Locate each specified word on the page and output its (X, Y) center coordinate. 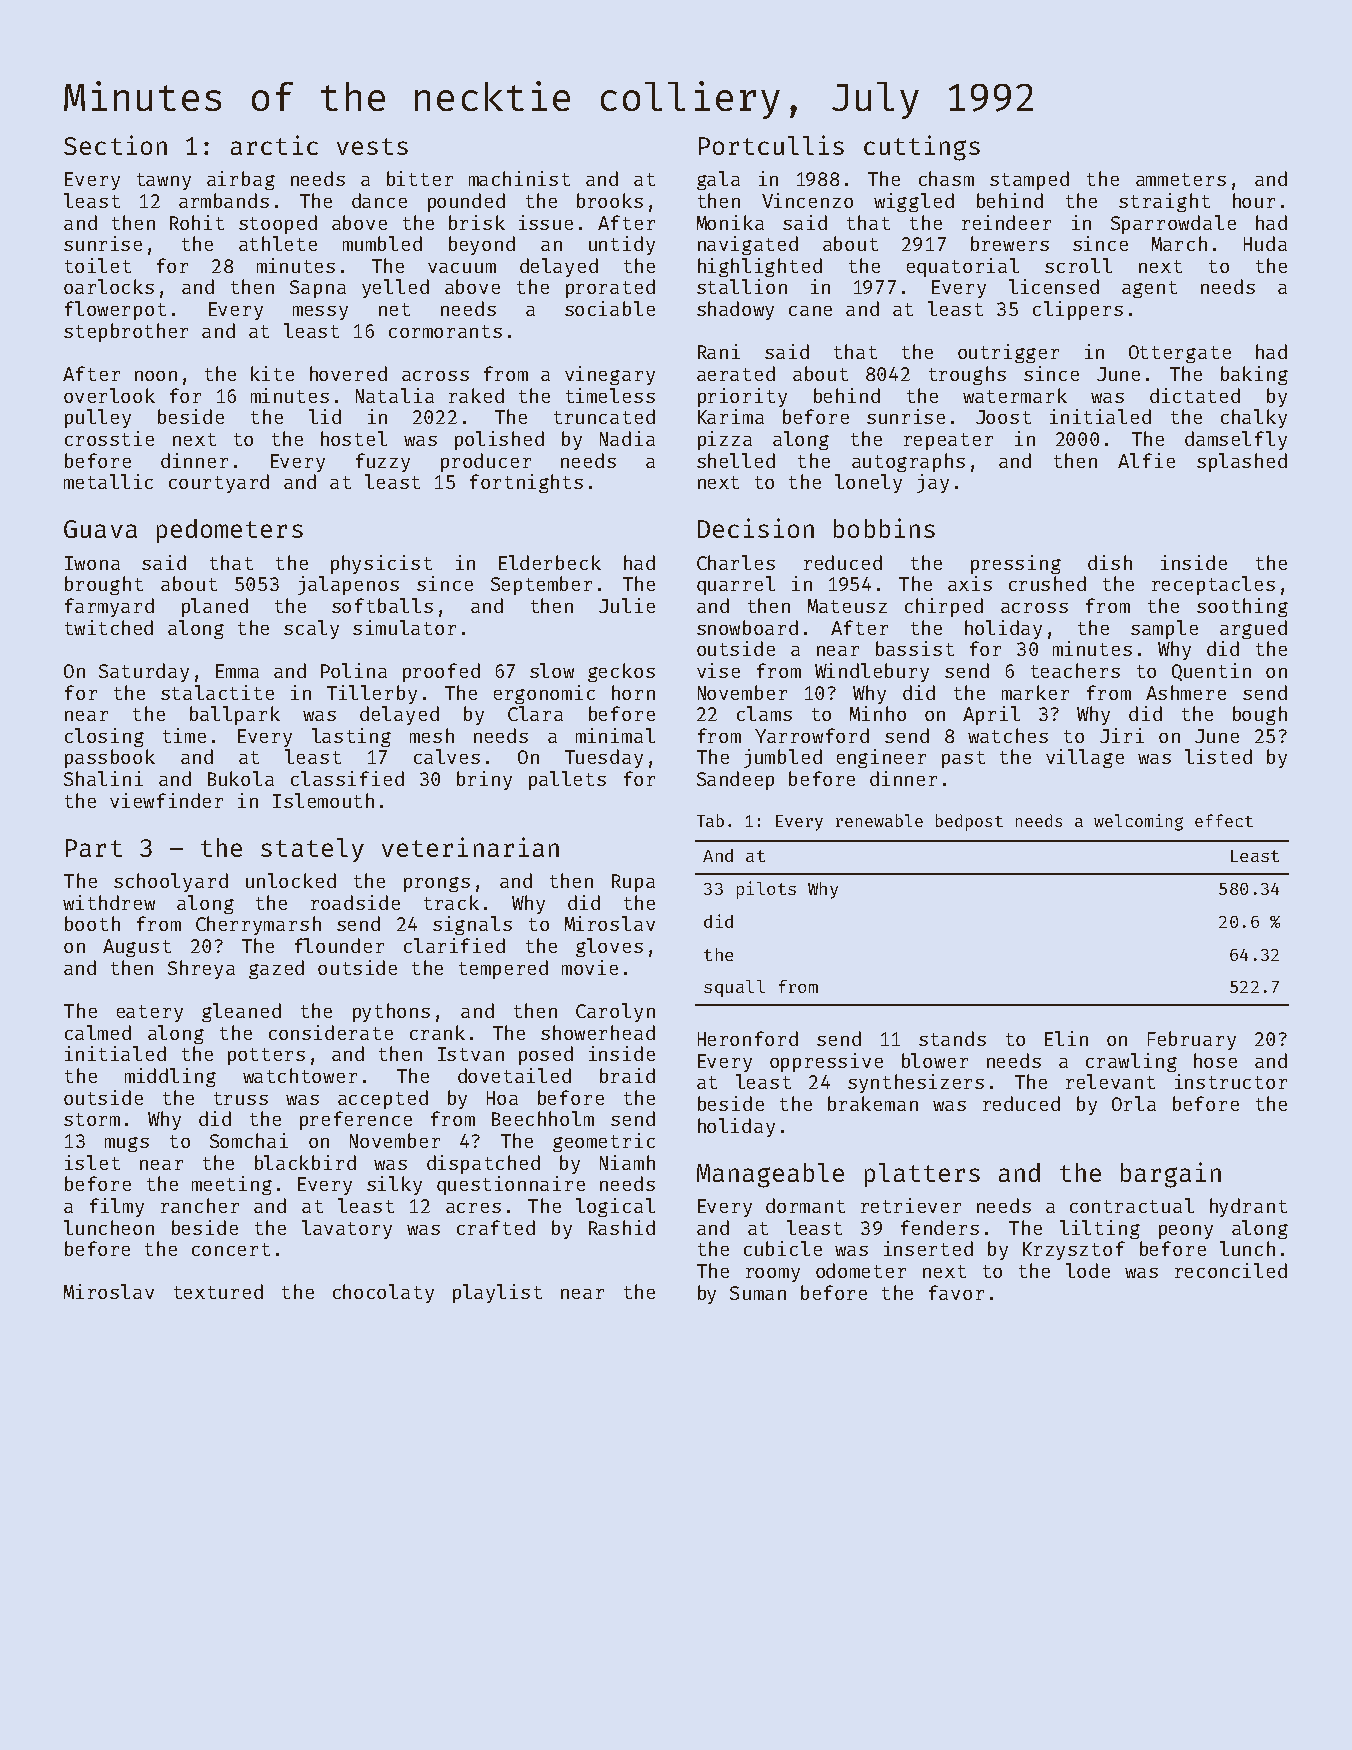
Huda (1265, 243)
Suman (758, 1293)
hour (1254, 200)
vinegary (610, 375)
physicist (381, 564)
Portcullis (771, 145)
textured (218, 1291)
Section (115, 145)
